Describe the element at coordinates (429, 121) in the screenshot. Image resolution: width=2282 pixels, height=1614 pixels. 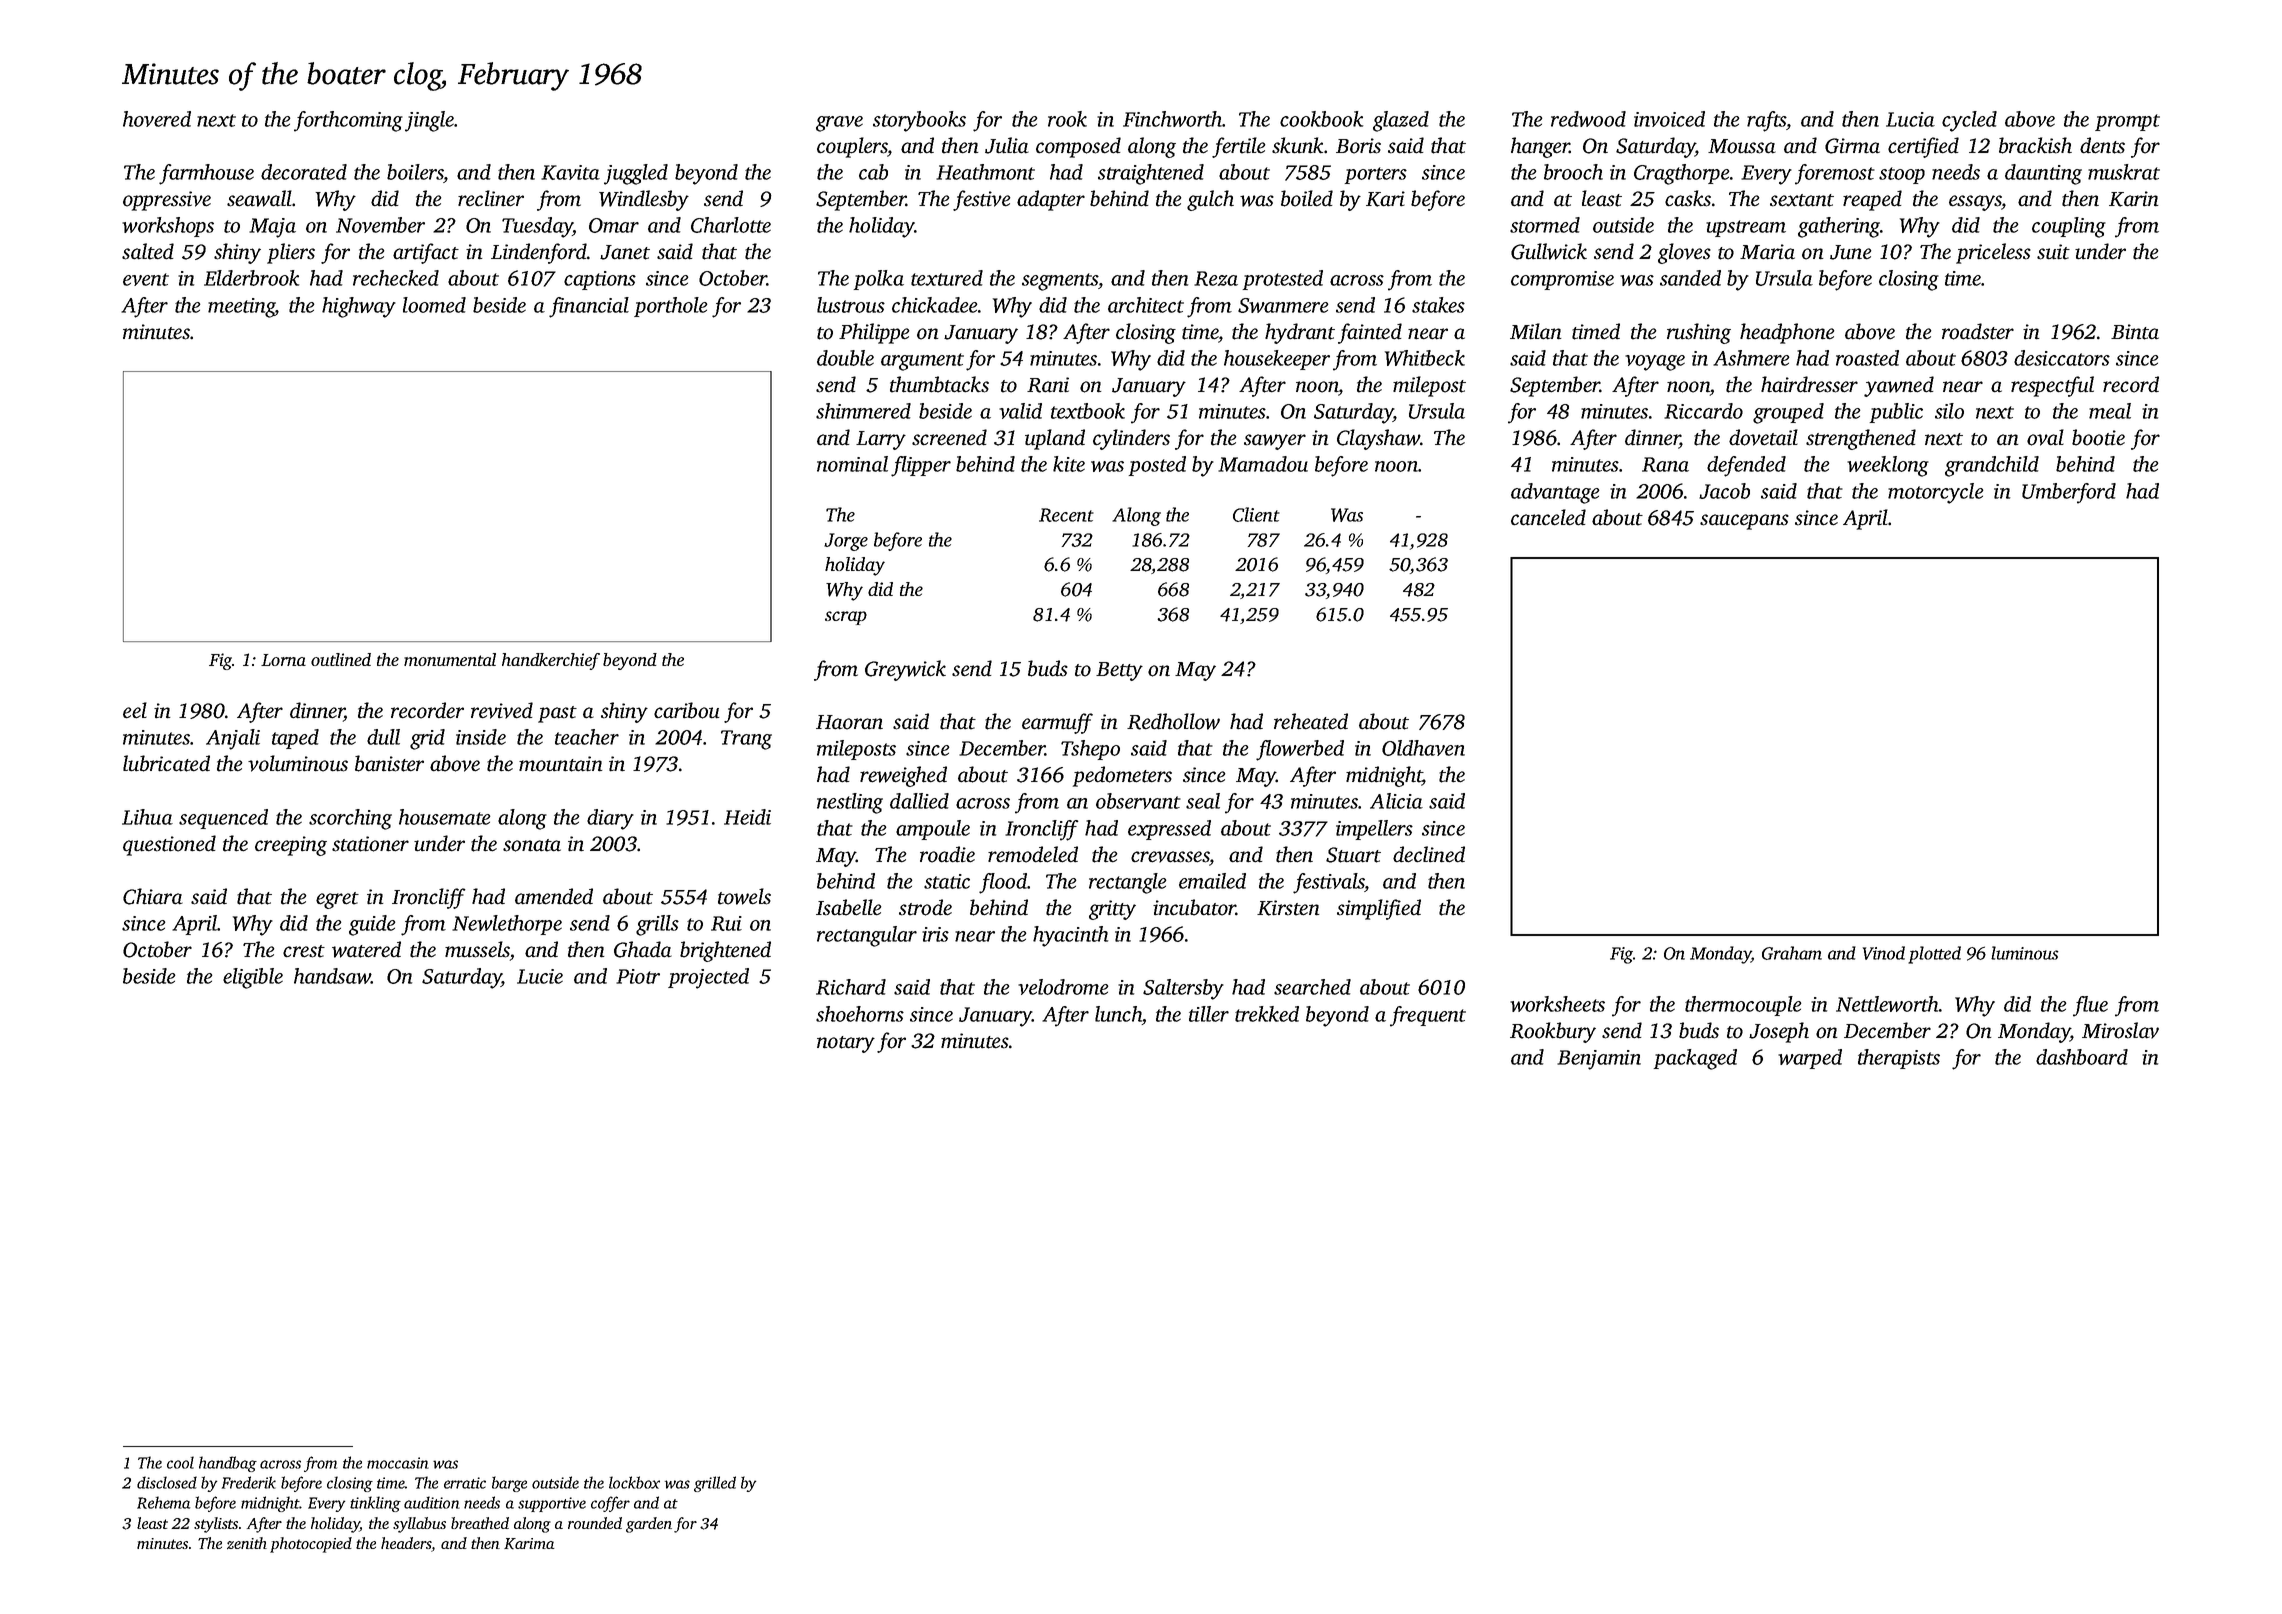
I see `jingle` at that location.
